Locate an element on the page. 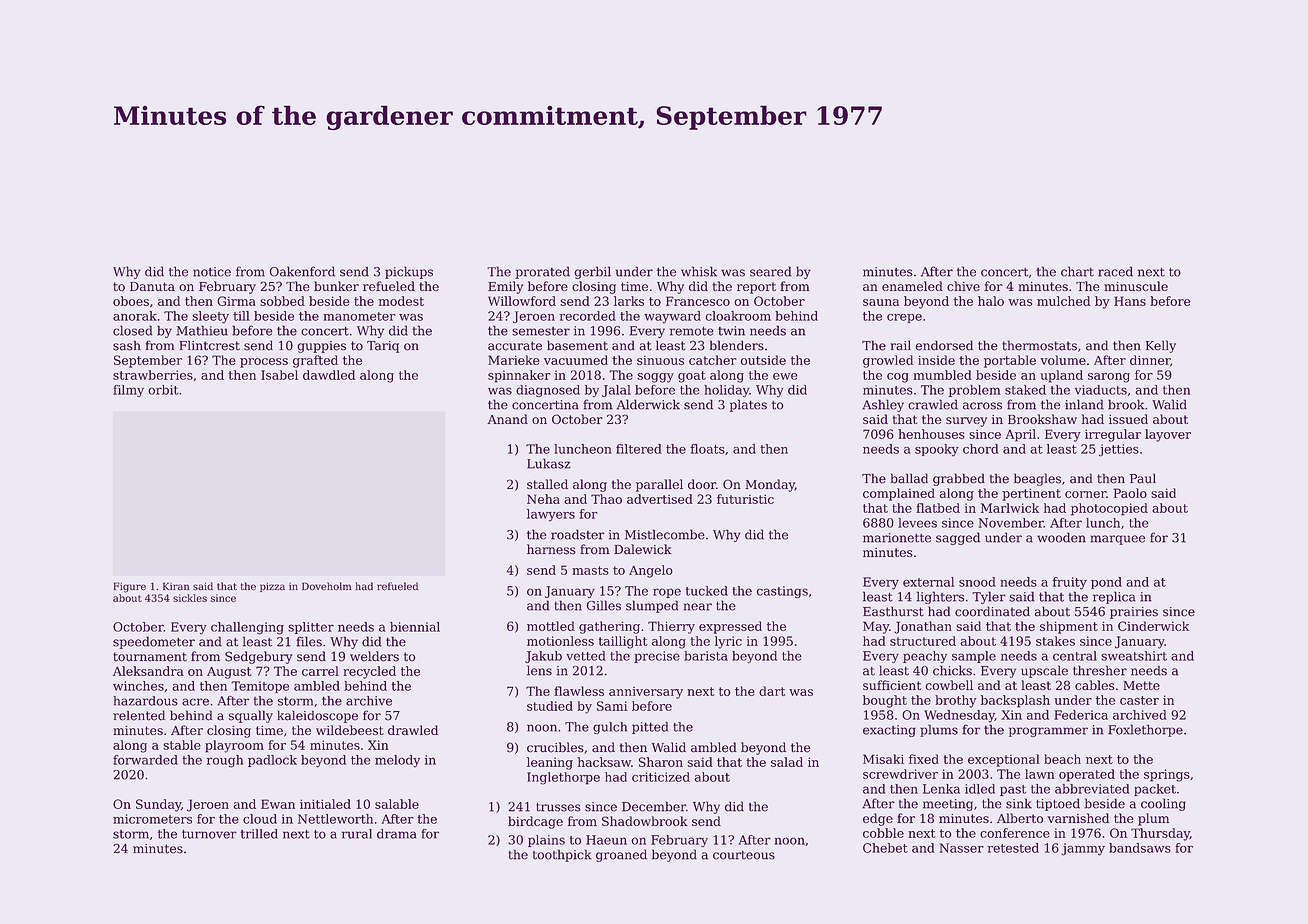  recycled is located at coordinates (369, 672).
